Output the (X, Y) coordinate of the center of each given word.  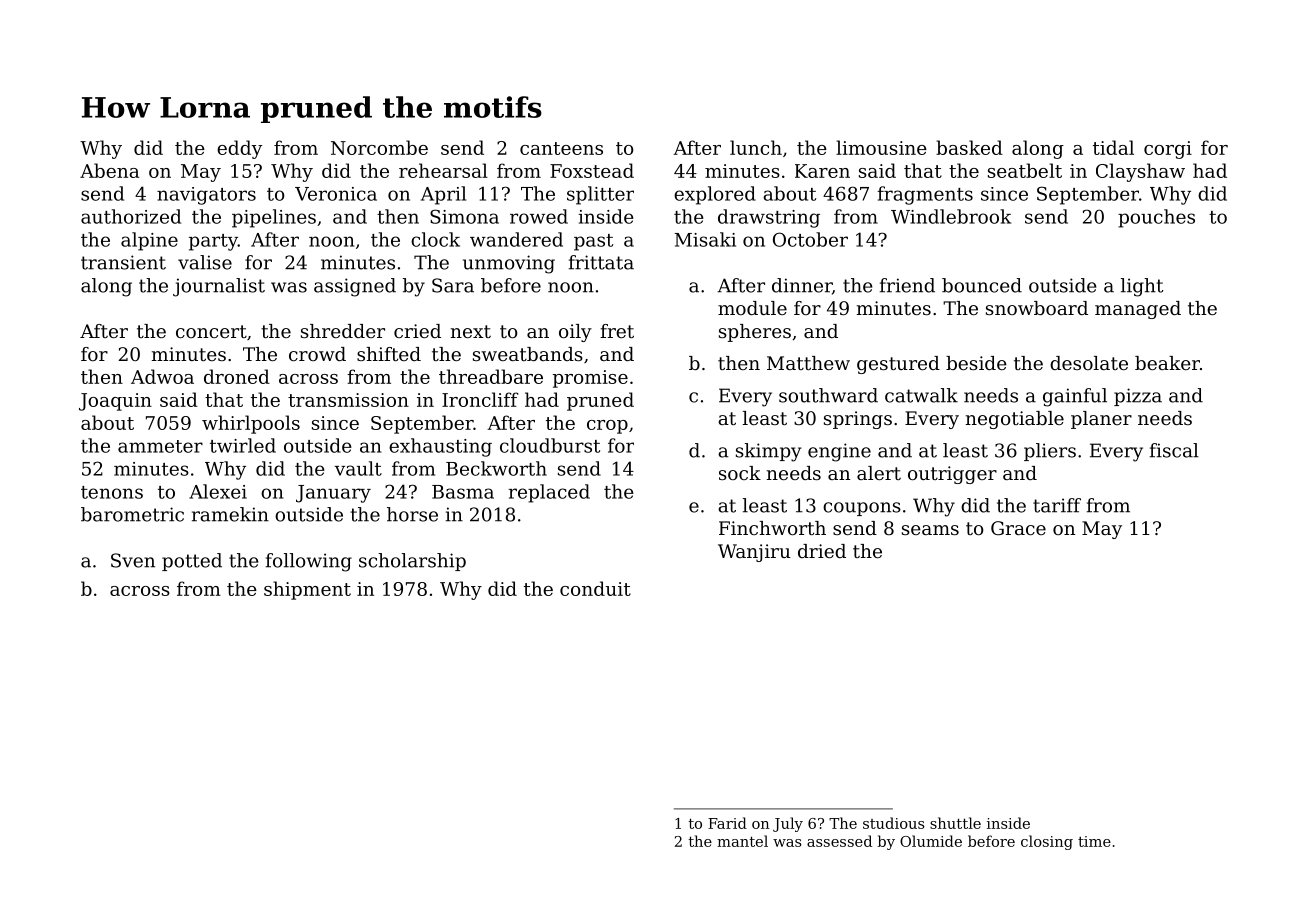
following (309, 562)
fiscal (1174, 450)
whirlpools (251, 424)
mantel (742, 841)
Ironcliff (480, 399)
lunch (756, 147)
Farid (727, 823)
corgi (1168, 150)
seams (930, 530)
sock (740, 473)
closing (1047, 842)
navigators (206, 196)
